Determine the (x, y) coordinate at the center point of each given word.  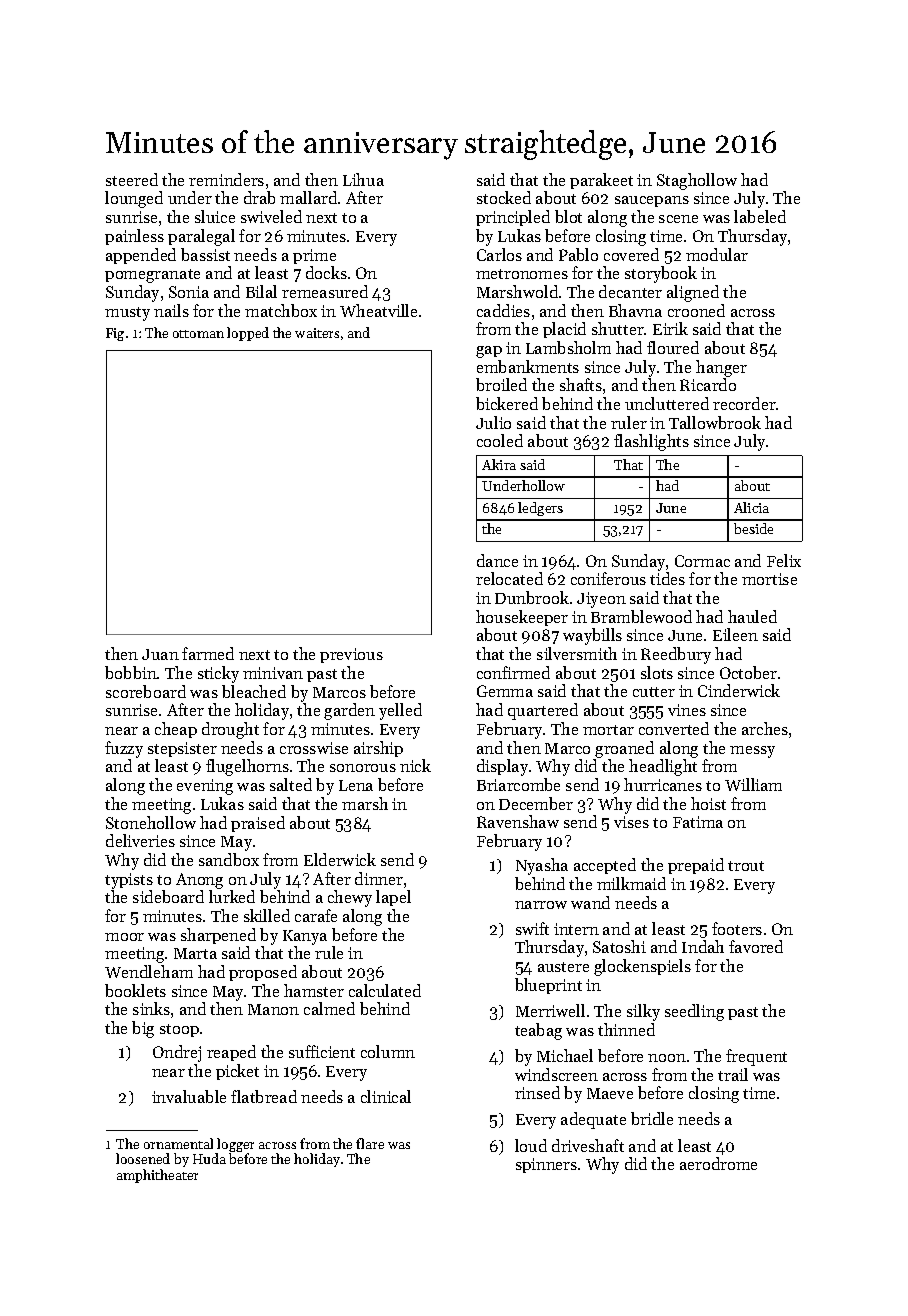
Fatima (698, 822)
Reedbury (676, 655)
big (143, 1029)
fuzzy (124, 749)
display (502, 767)
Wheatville (378, 310)
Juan (160, 654)
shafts (581, 384)
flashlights (651, 442)
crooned (696, 310)
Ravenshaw (518, 821)
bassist (205, 254)
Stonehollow (151, 822)
